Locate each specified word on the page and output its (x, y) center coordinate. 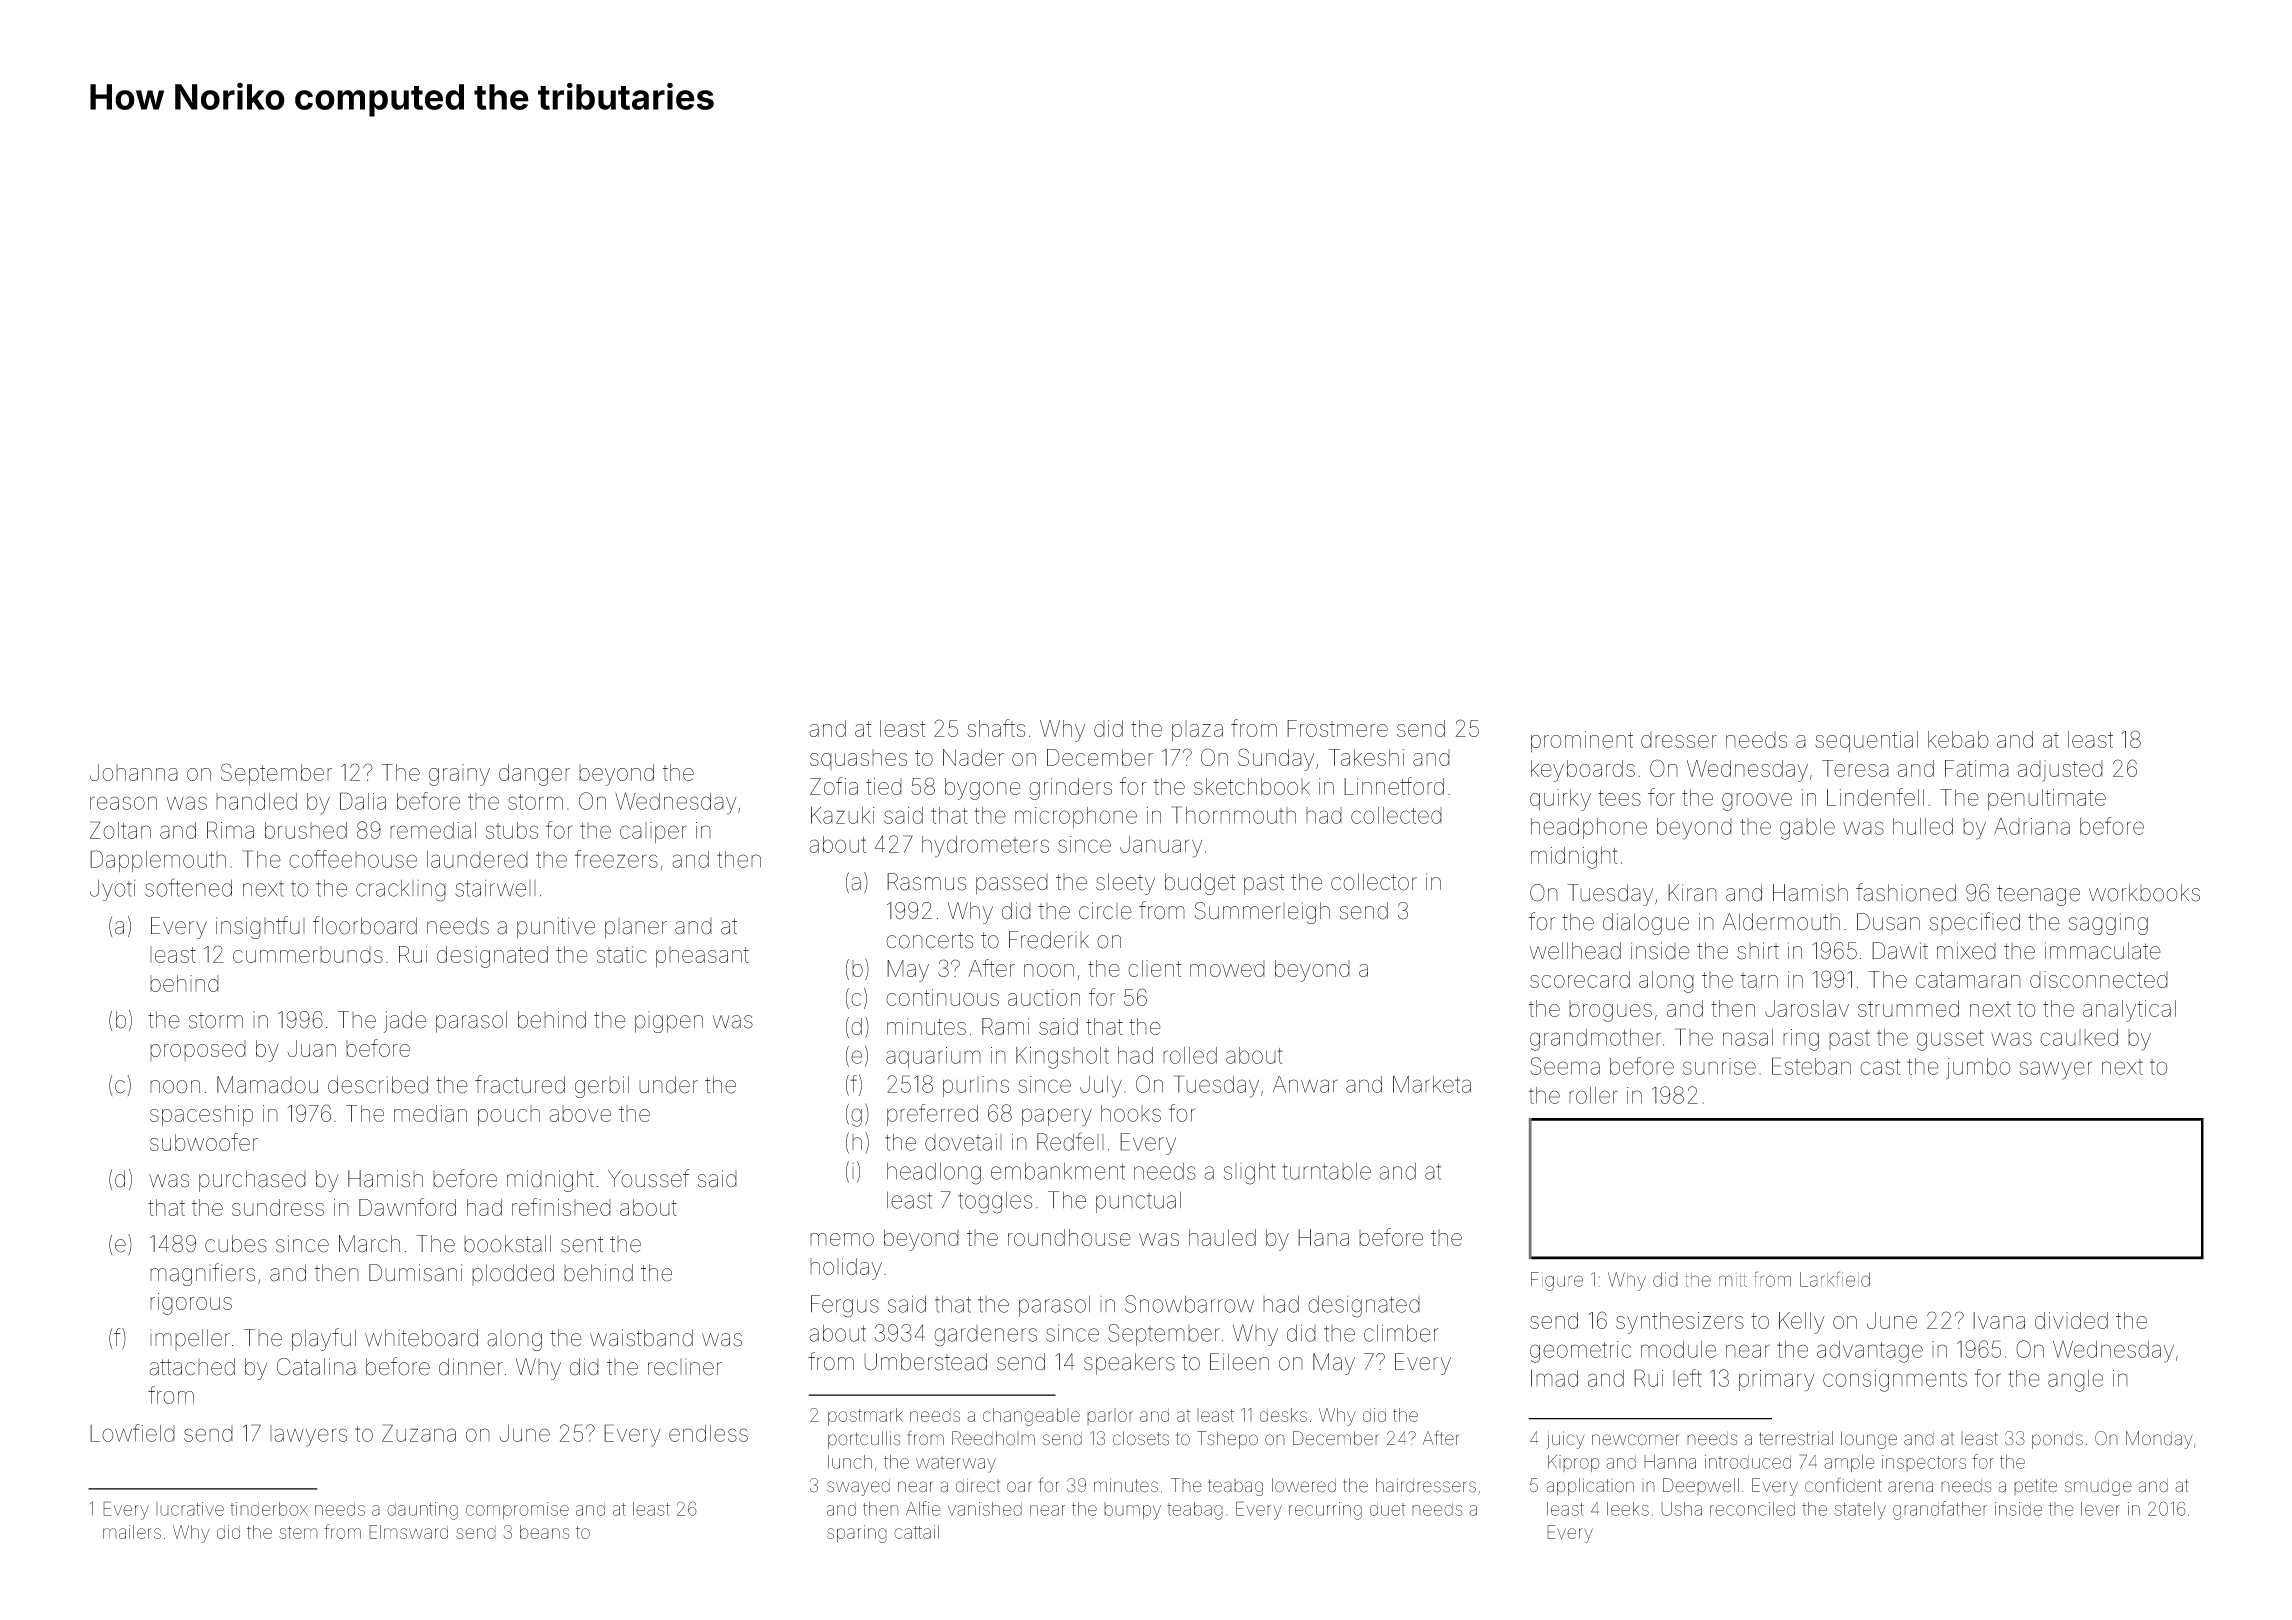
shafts (996, 728)
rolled (1190, 1055)
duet (1388, 1509)
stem (298, 1532)
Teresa (1855, 768)
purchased (252, 1181)
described (378, 1085)
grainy (459, 775)
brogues (1610, 1011)
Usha (1681, 1509)
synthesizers (1680, 1323)
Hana (1323, 1237)
